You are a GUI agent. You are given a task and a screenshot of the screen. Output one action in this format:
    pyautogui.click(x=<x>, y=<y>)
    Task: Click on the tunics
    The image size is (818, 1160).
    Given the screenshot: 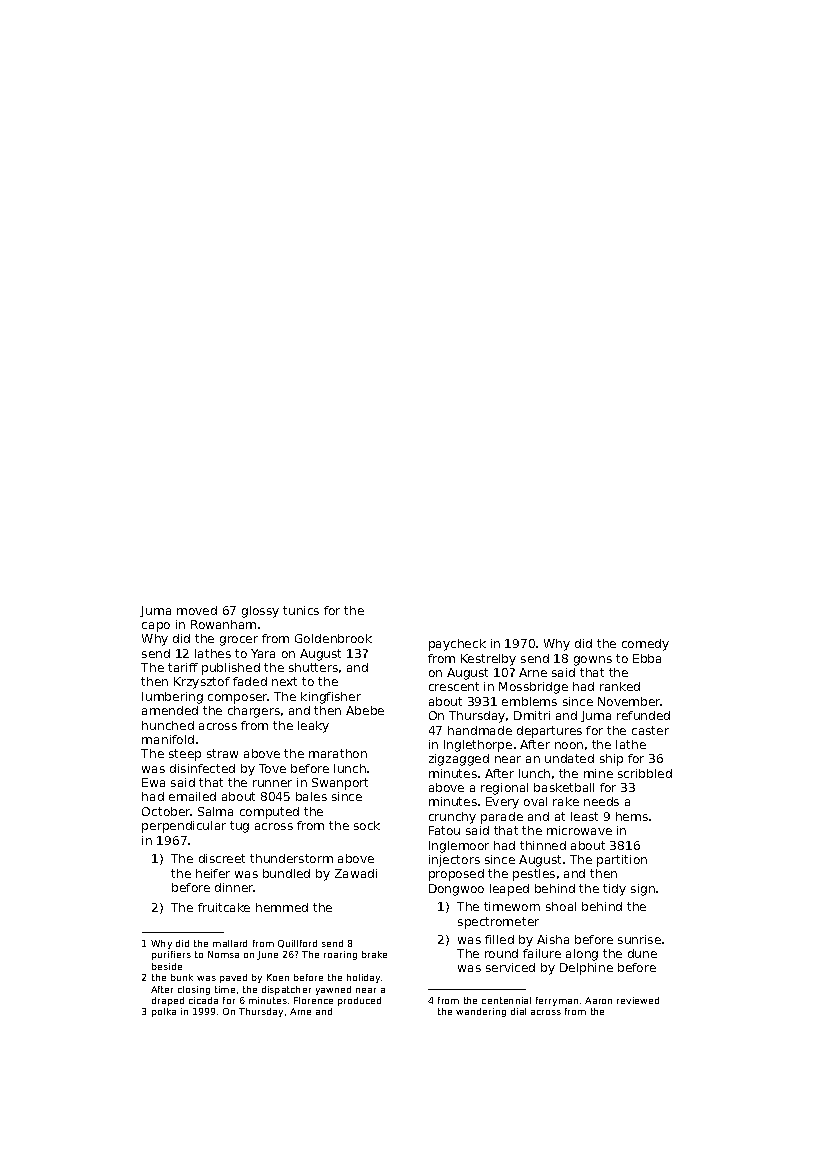 What is the action you would take?
    pyautogui.click(x=301, y=610)
